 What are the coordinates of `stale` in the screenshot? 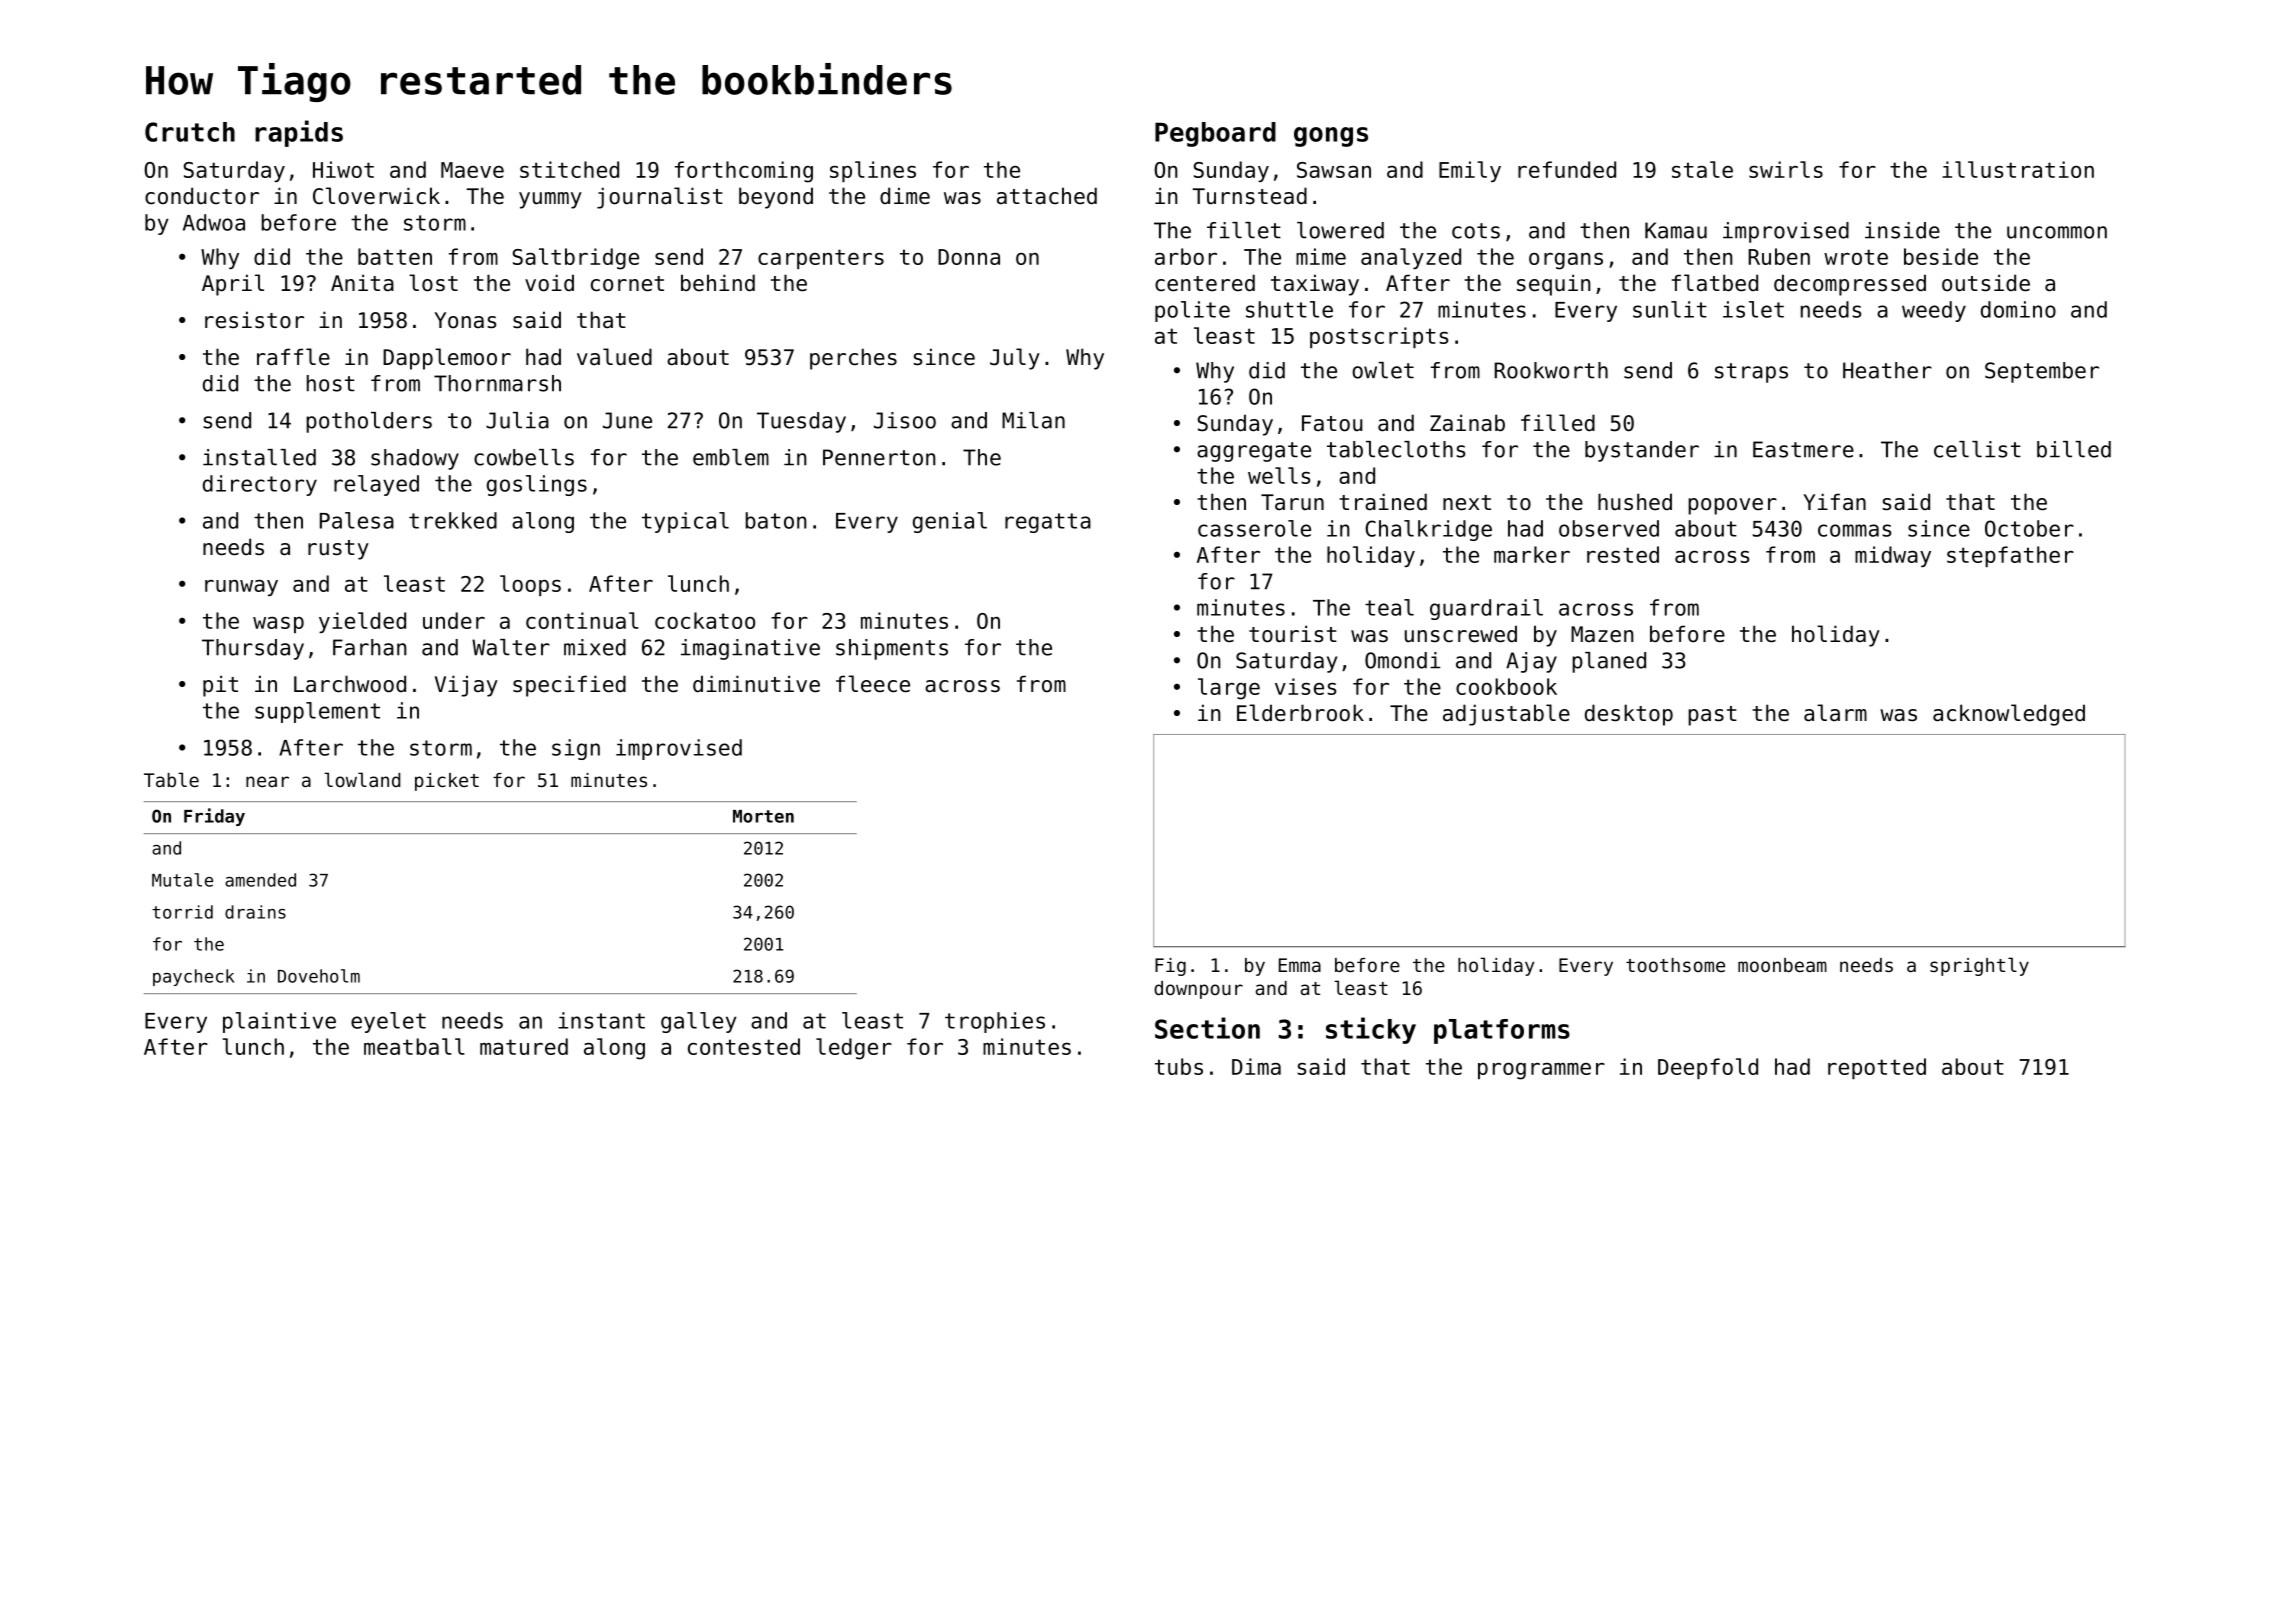 It's located at (1702, 169).
